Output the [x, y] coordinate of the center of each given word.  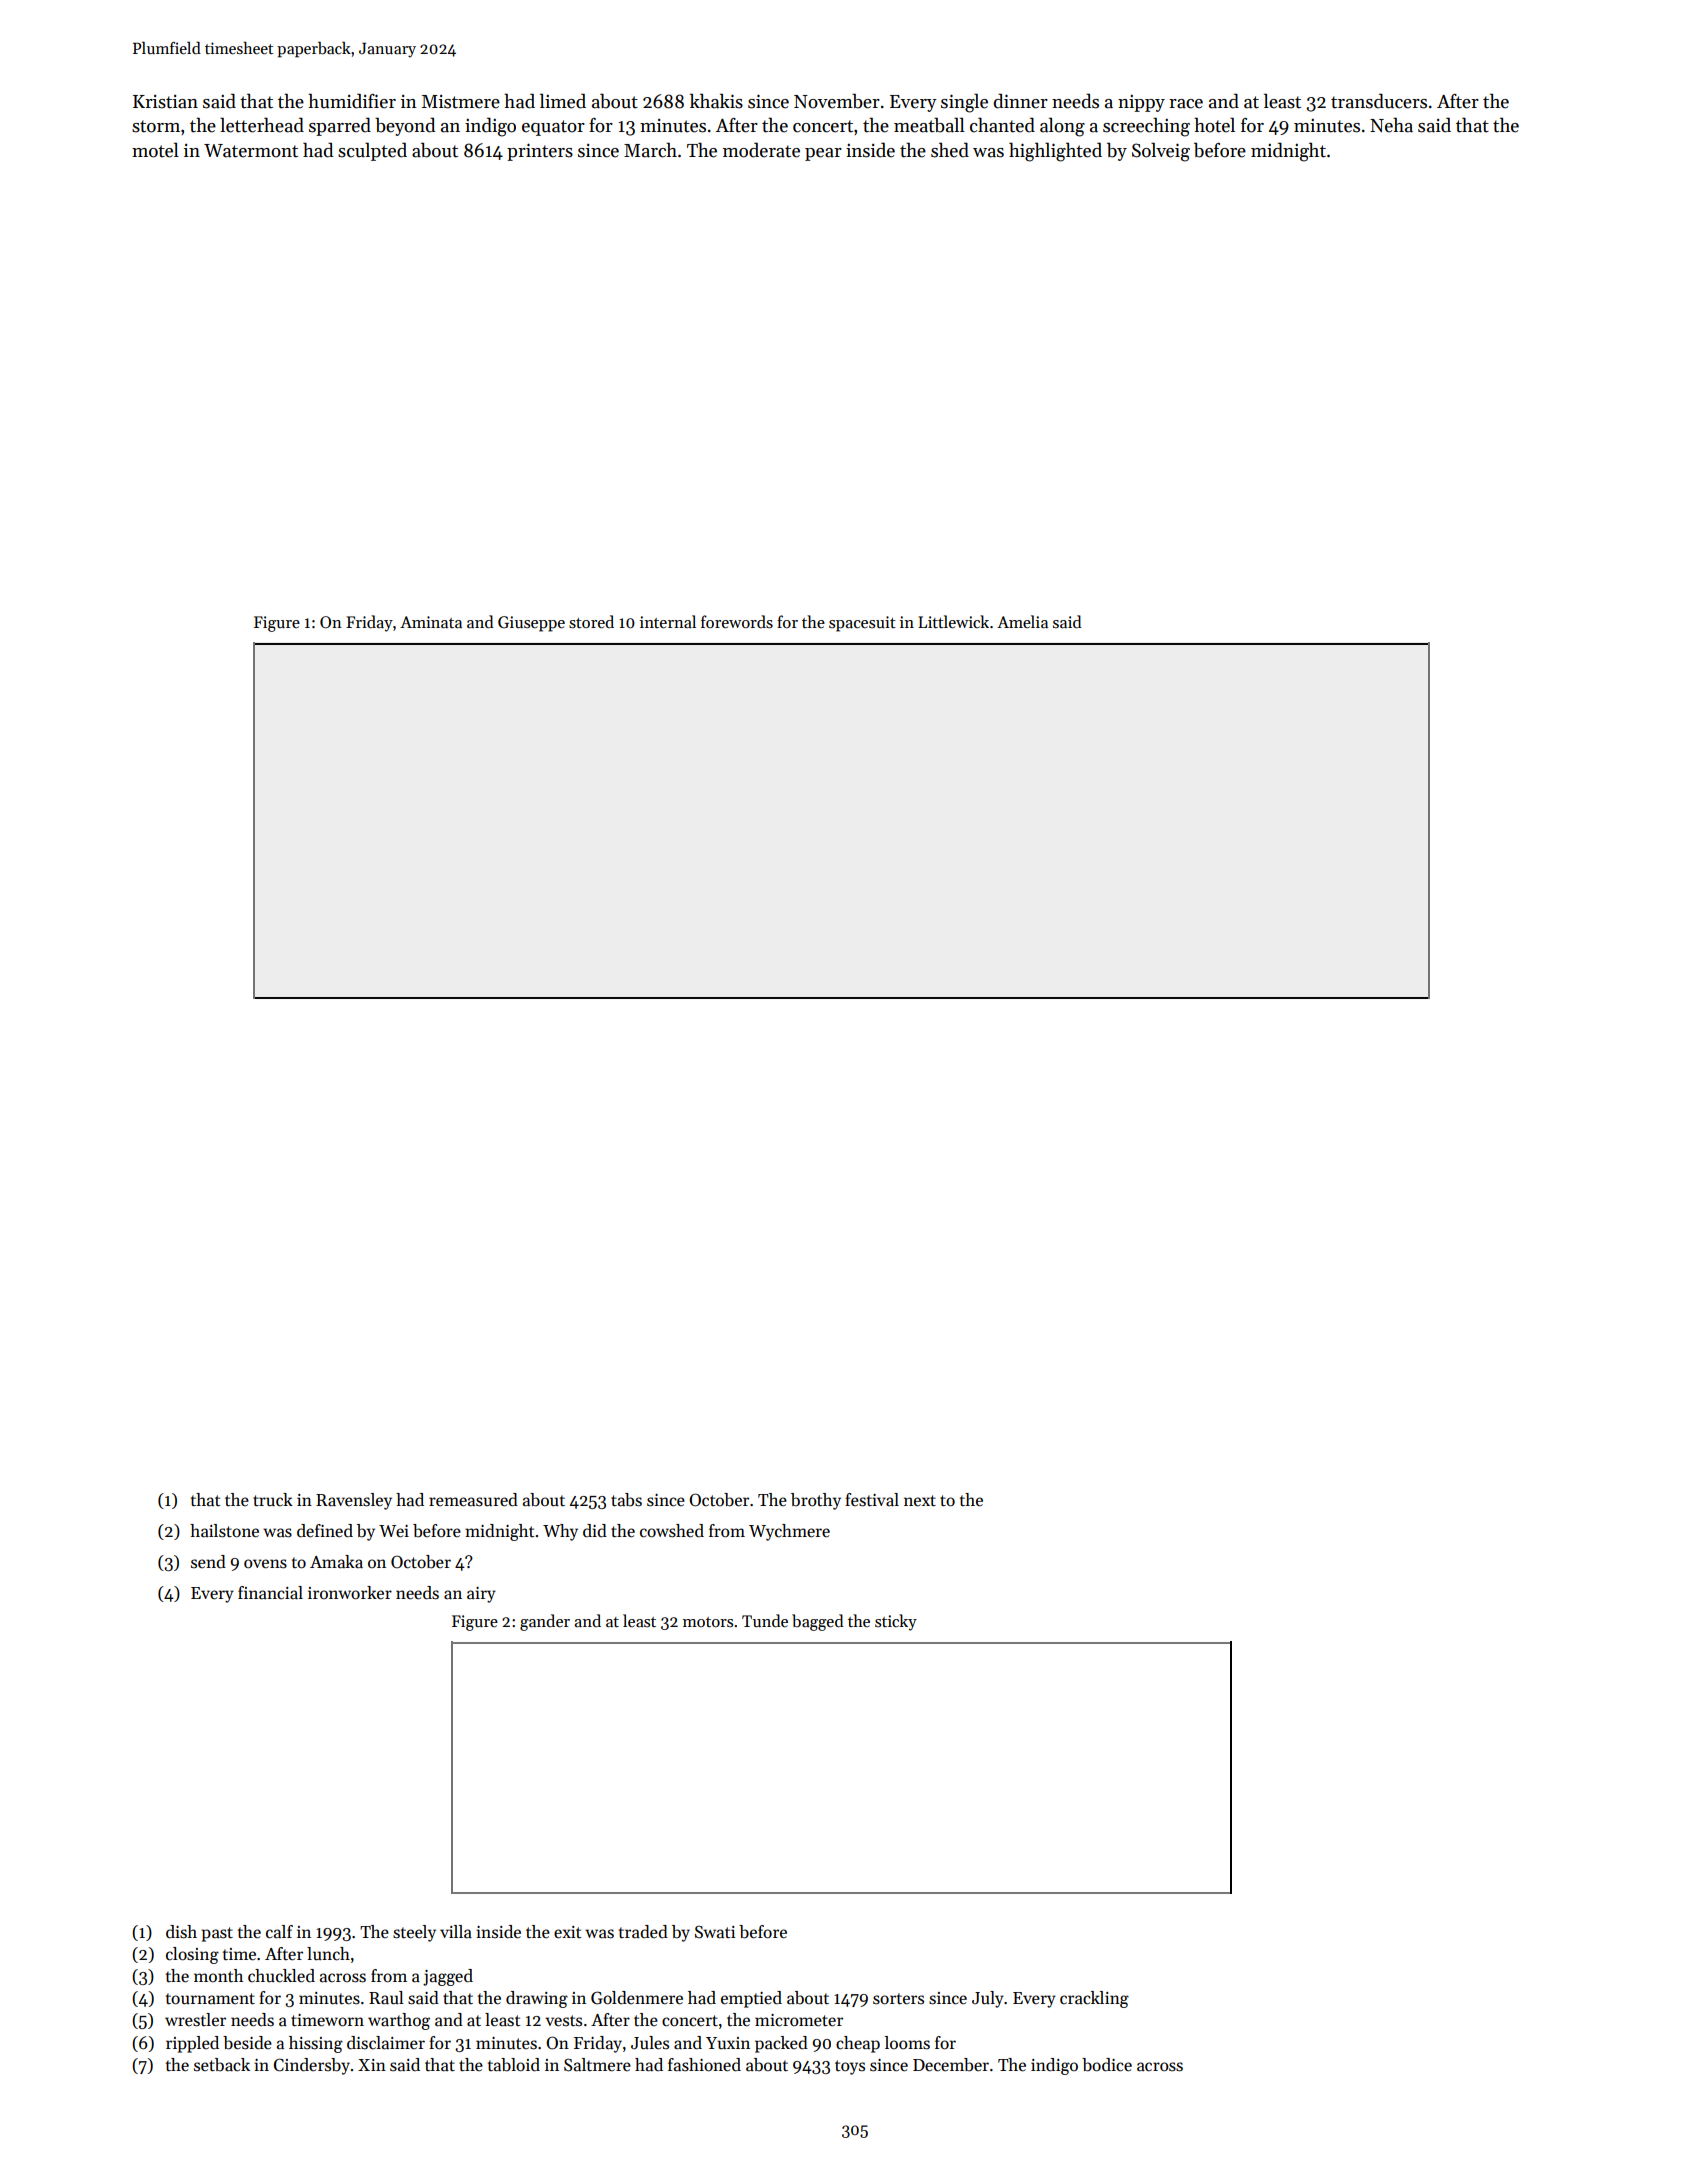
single [964, 103]
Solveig [1161, 152]
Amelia [1022, 621]
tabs [626, 1500]
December [951, 2065]
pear [823, 154]
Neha [1391, 125]
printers [540, 152]
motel [155, 150]
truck [273, 1500]
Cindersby [312, 2066]
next [920, 1501]
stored [591, 622]
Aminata [431, 622]
